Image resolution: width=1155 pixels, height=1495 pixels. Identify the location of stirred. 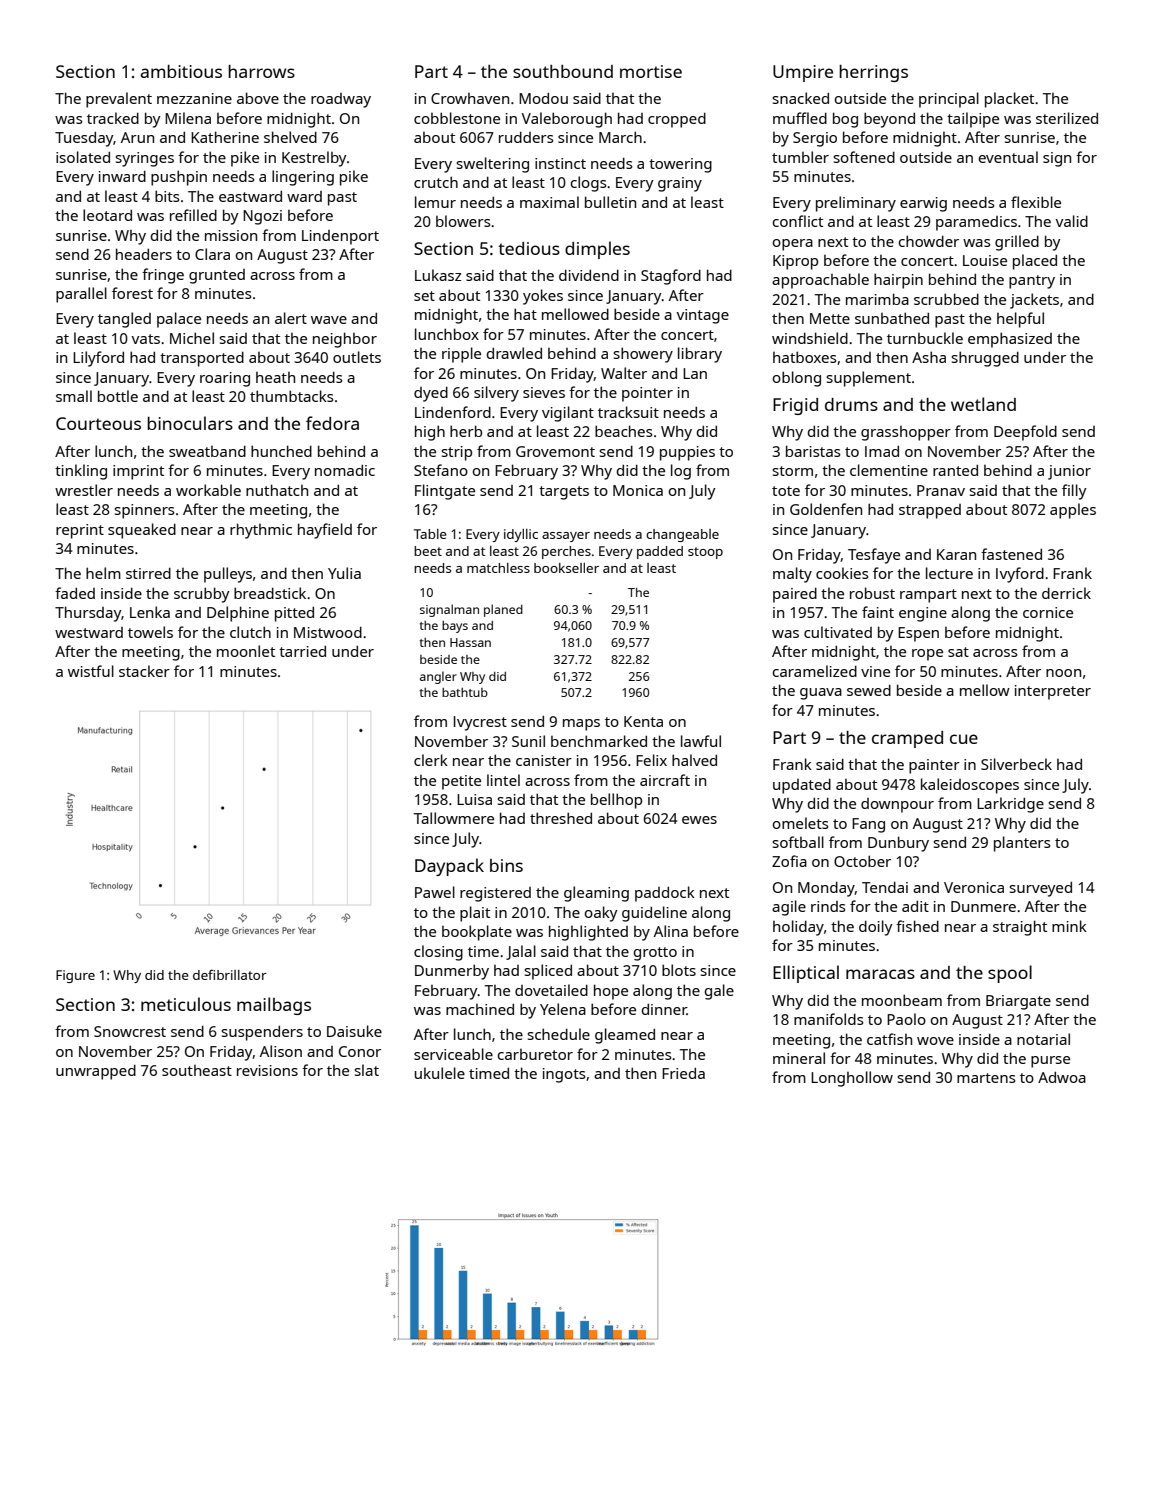
(148, 573).
